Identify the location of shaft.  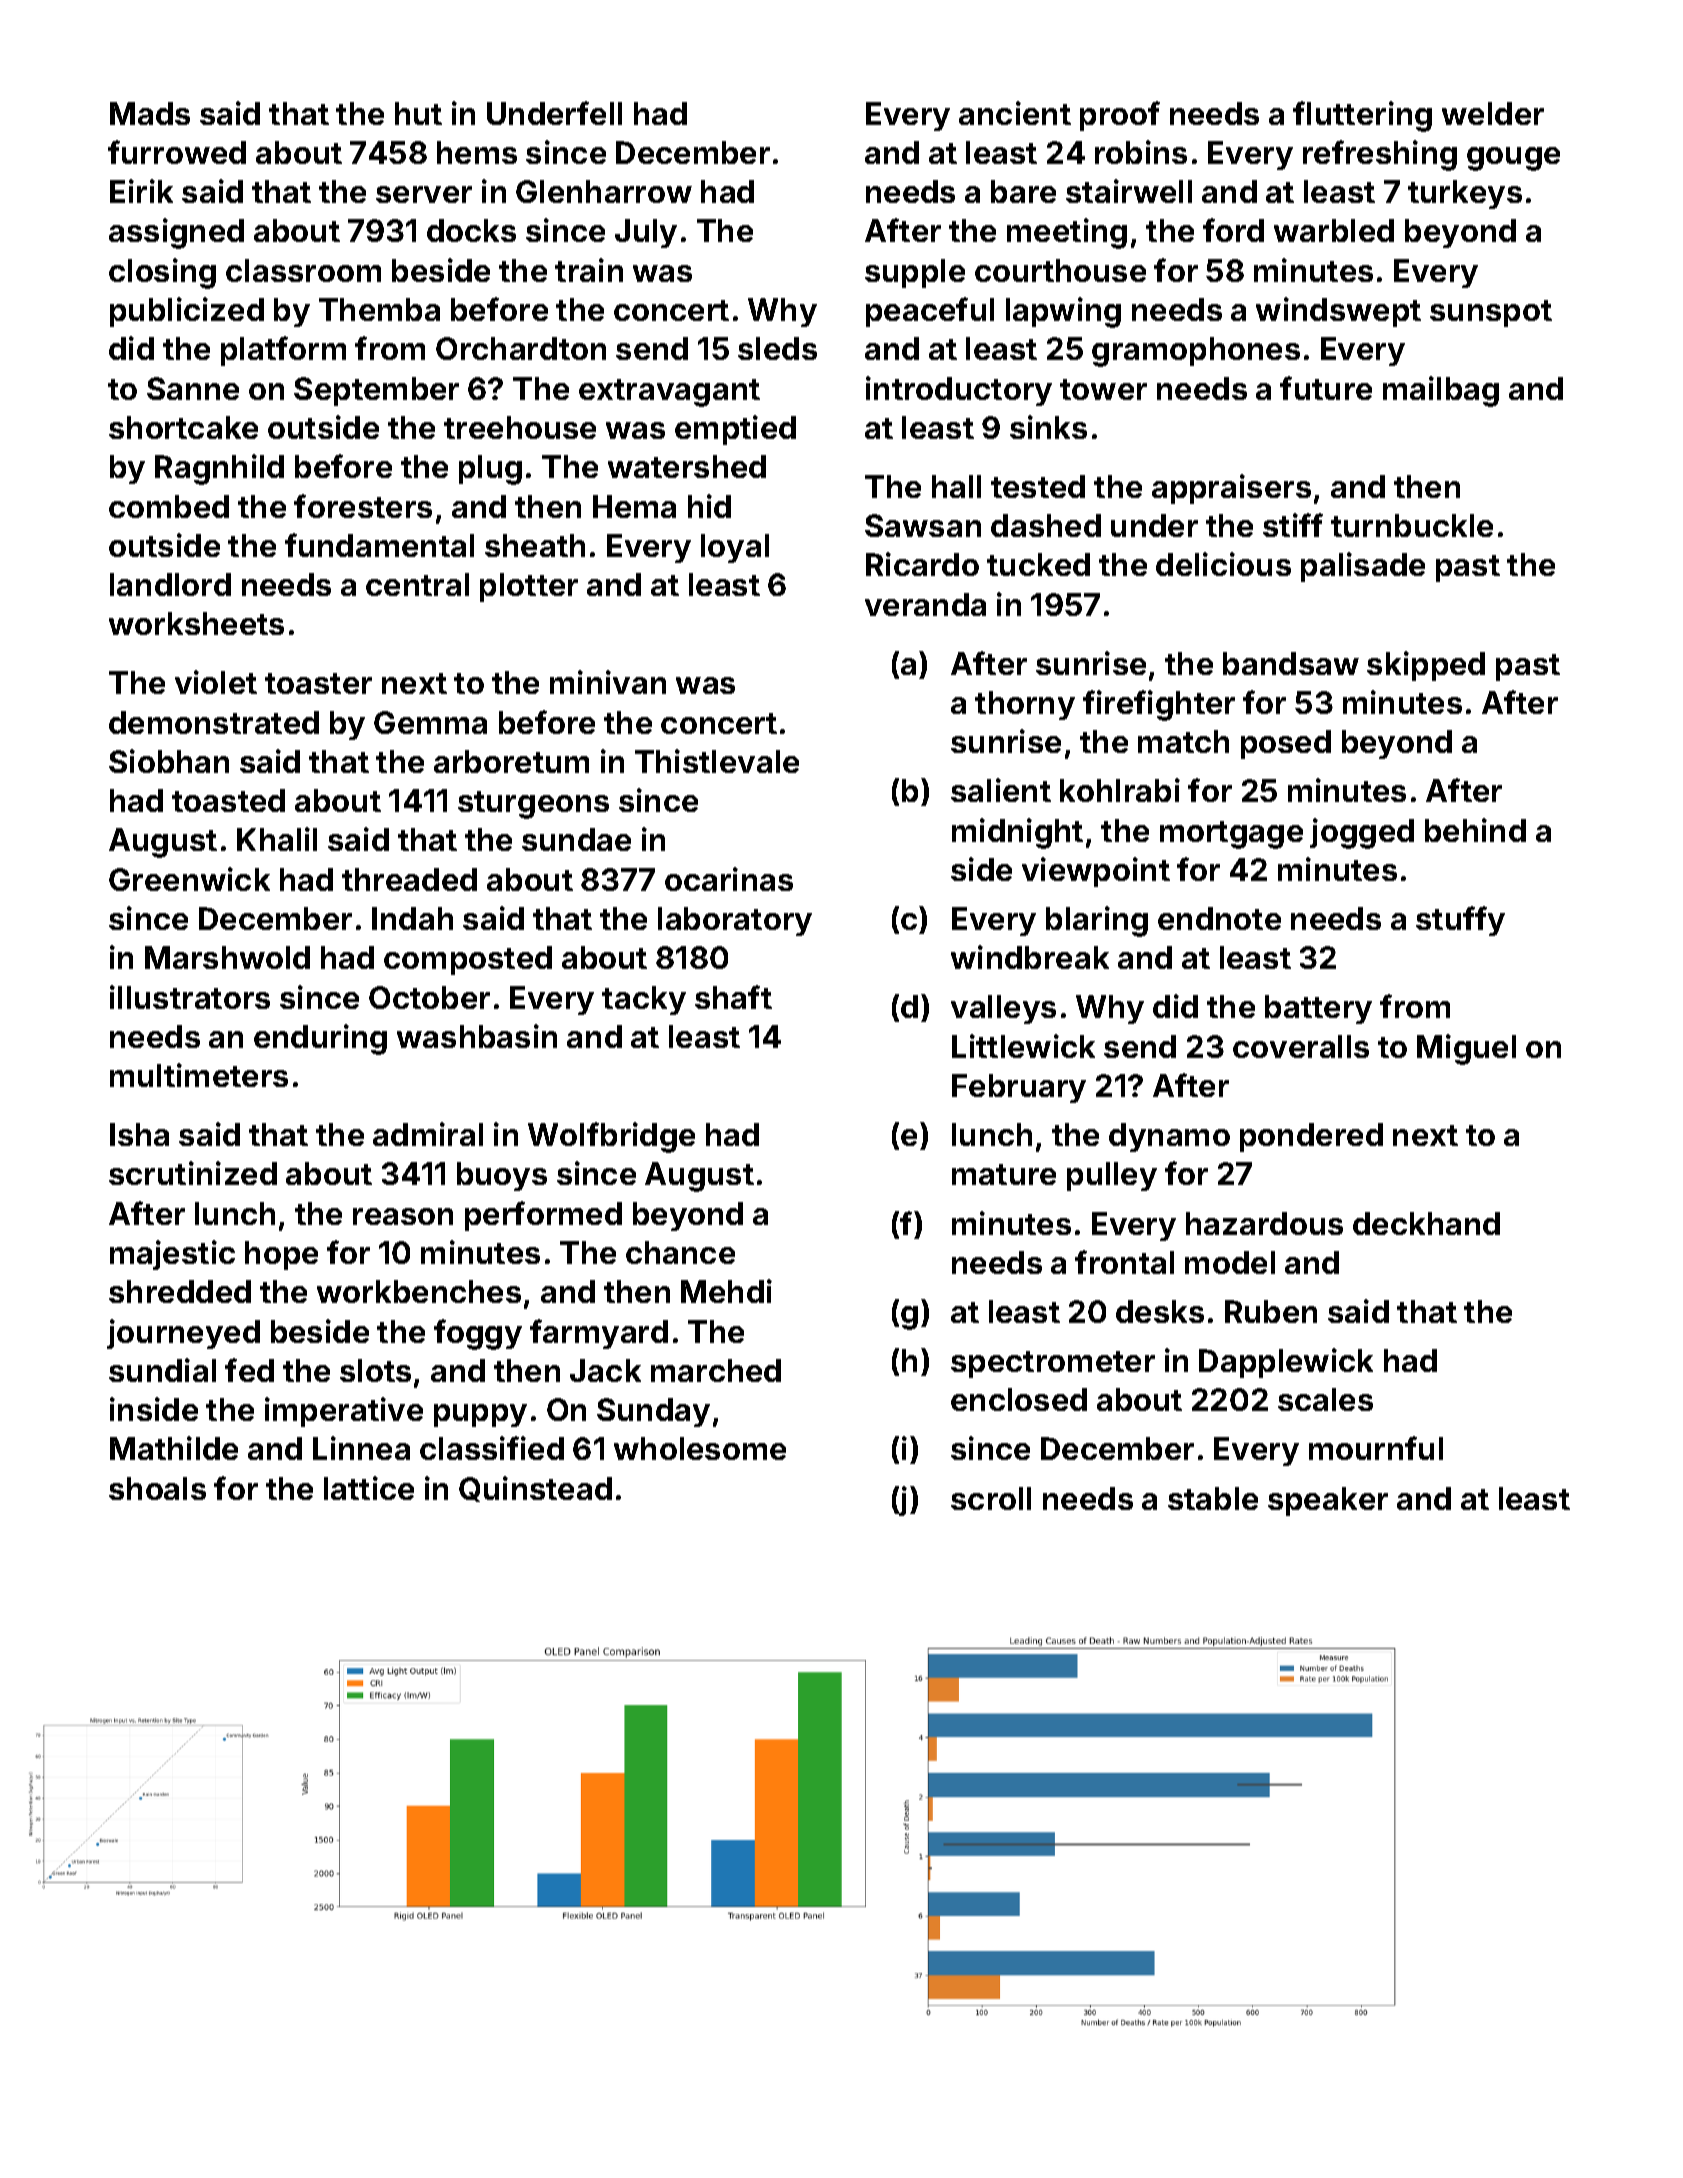
(733, 997).
